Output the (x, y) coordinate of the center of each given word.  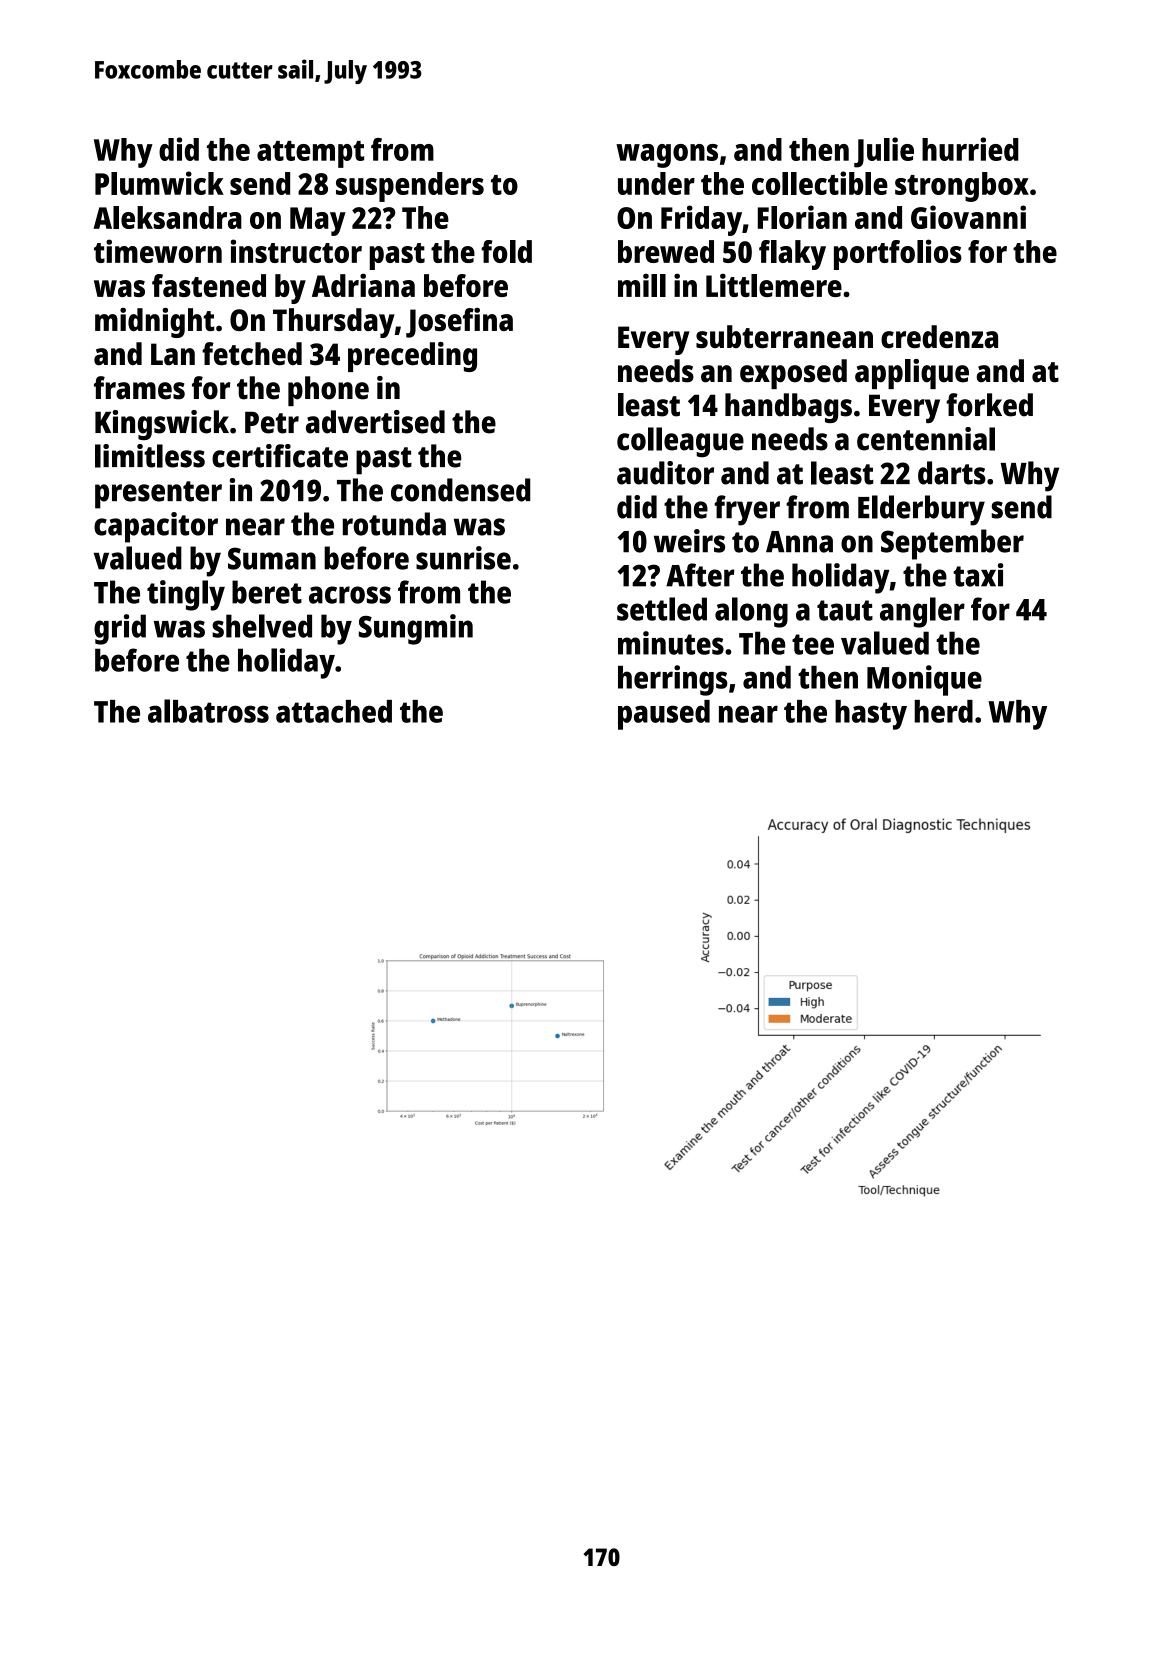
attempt (310, 154)
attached (334, 711)
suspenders (410, 187)
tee (813, 644)
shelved (262, 626)
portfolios (898, 254)
